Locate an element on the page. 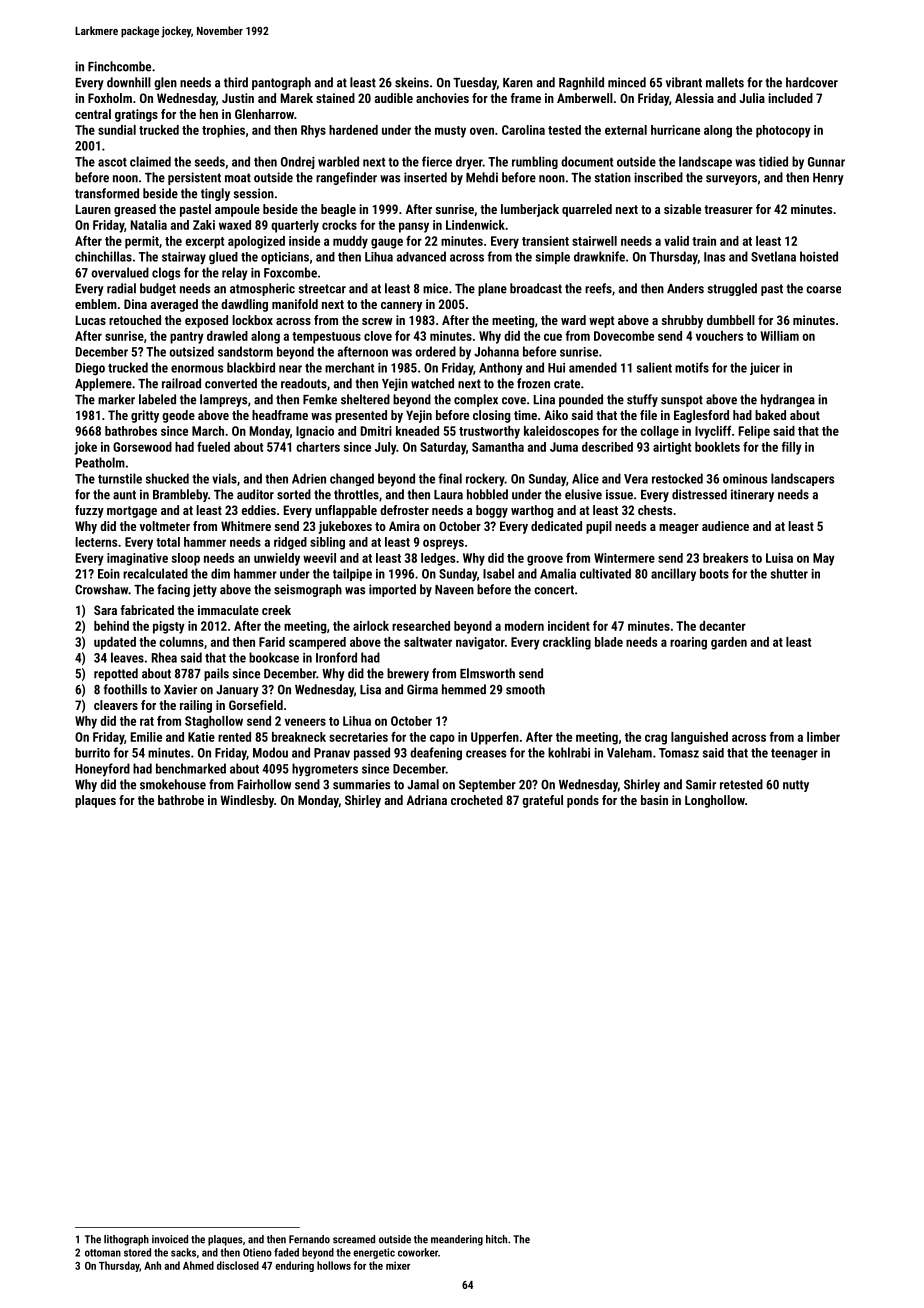  Otieno is located at coordinates (257, 1252).
